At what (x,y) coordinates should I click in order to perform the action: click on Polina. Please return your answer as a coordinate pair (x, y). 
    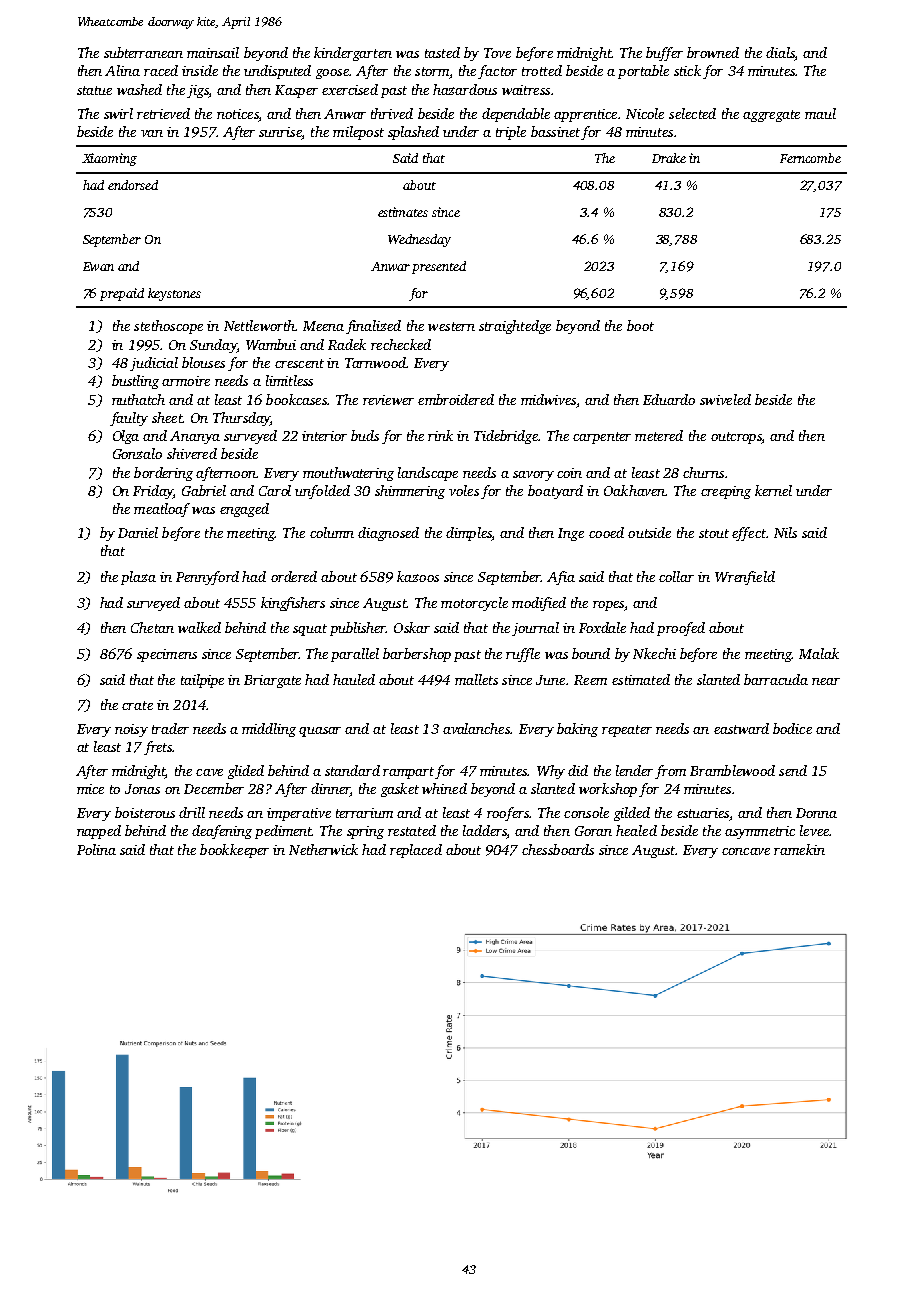
    Looking at the image, I should click on (96, 849).
